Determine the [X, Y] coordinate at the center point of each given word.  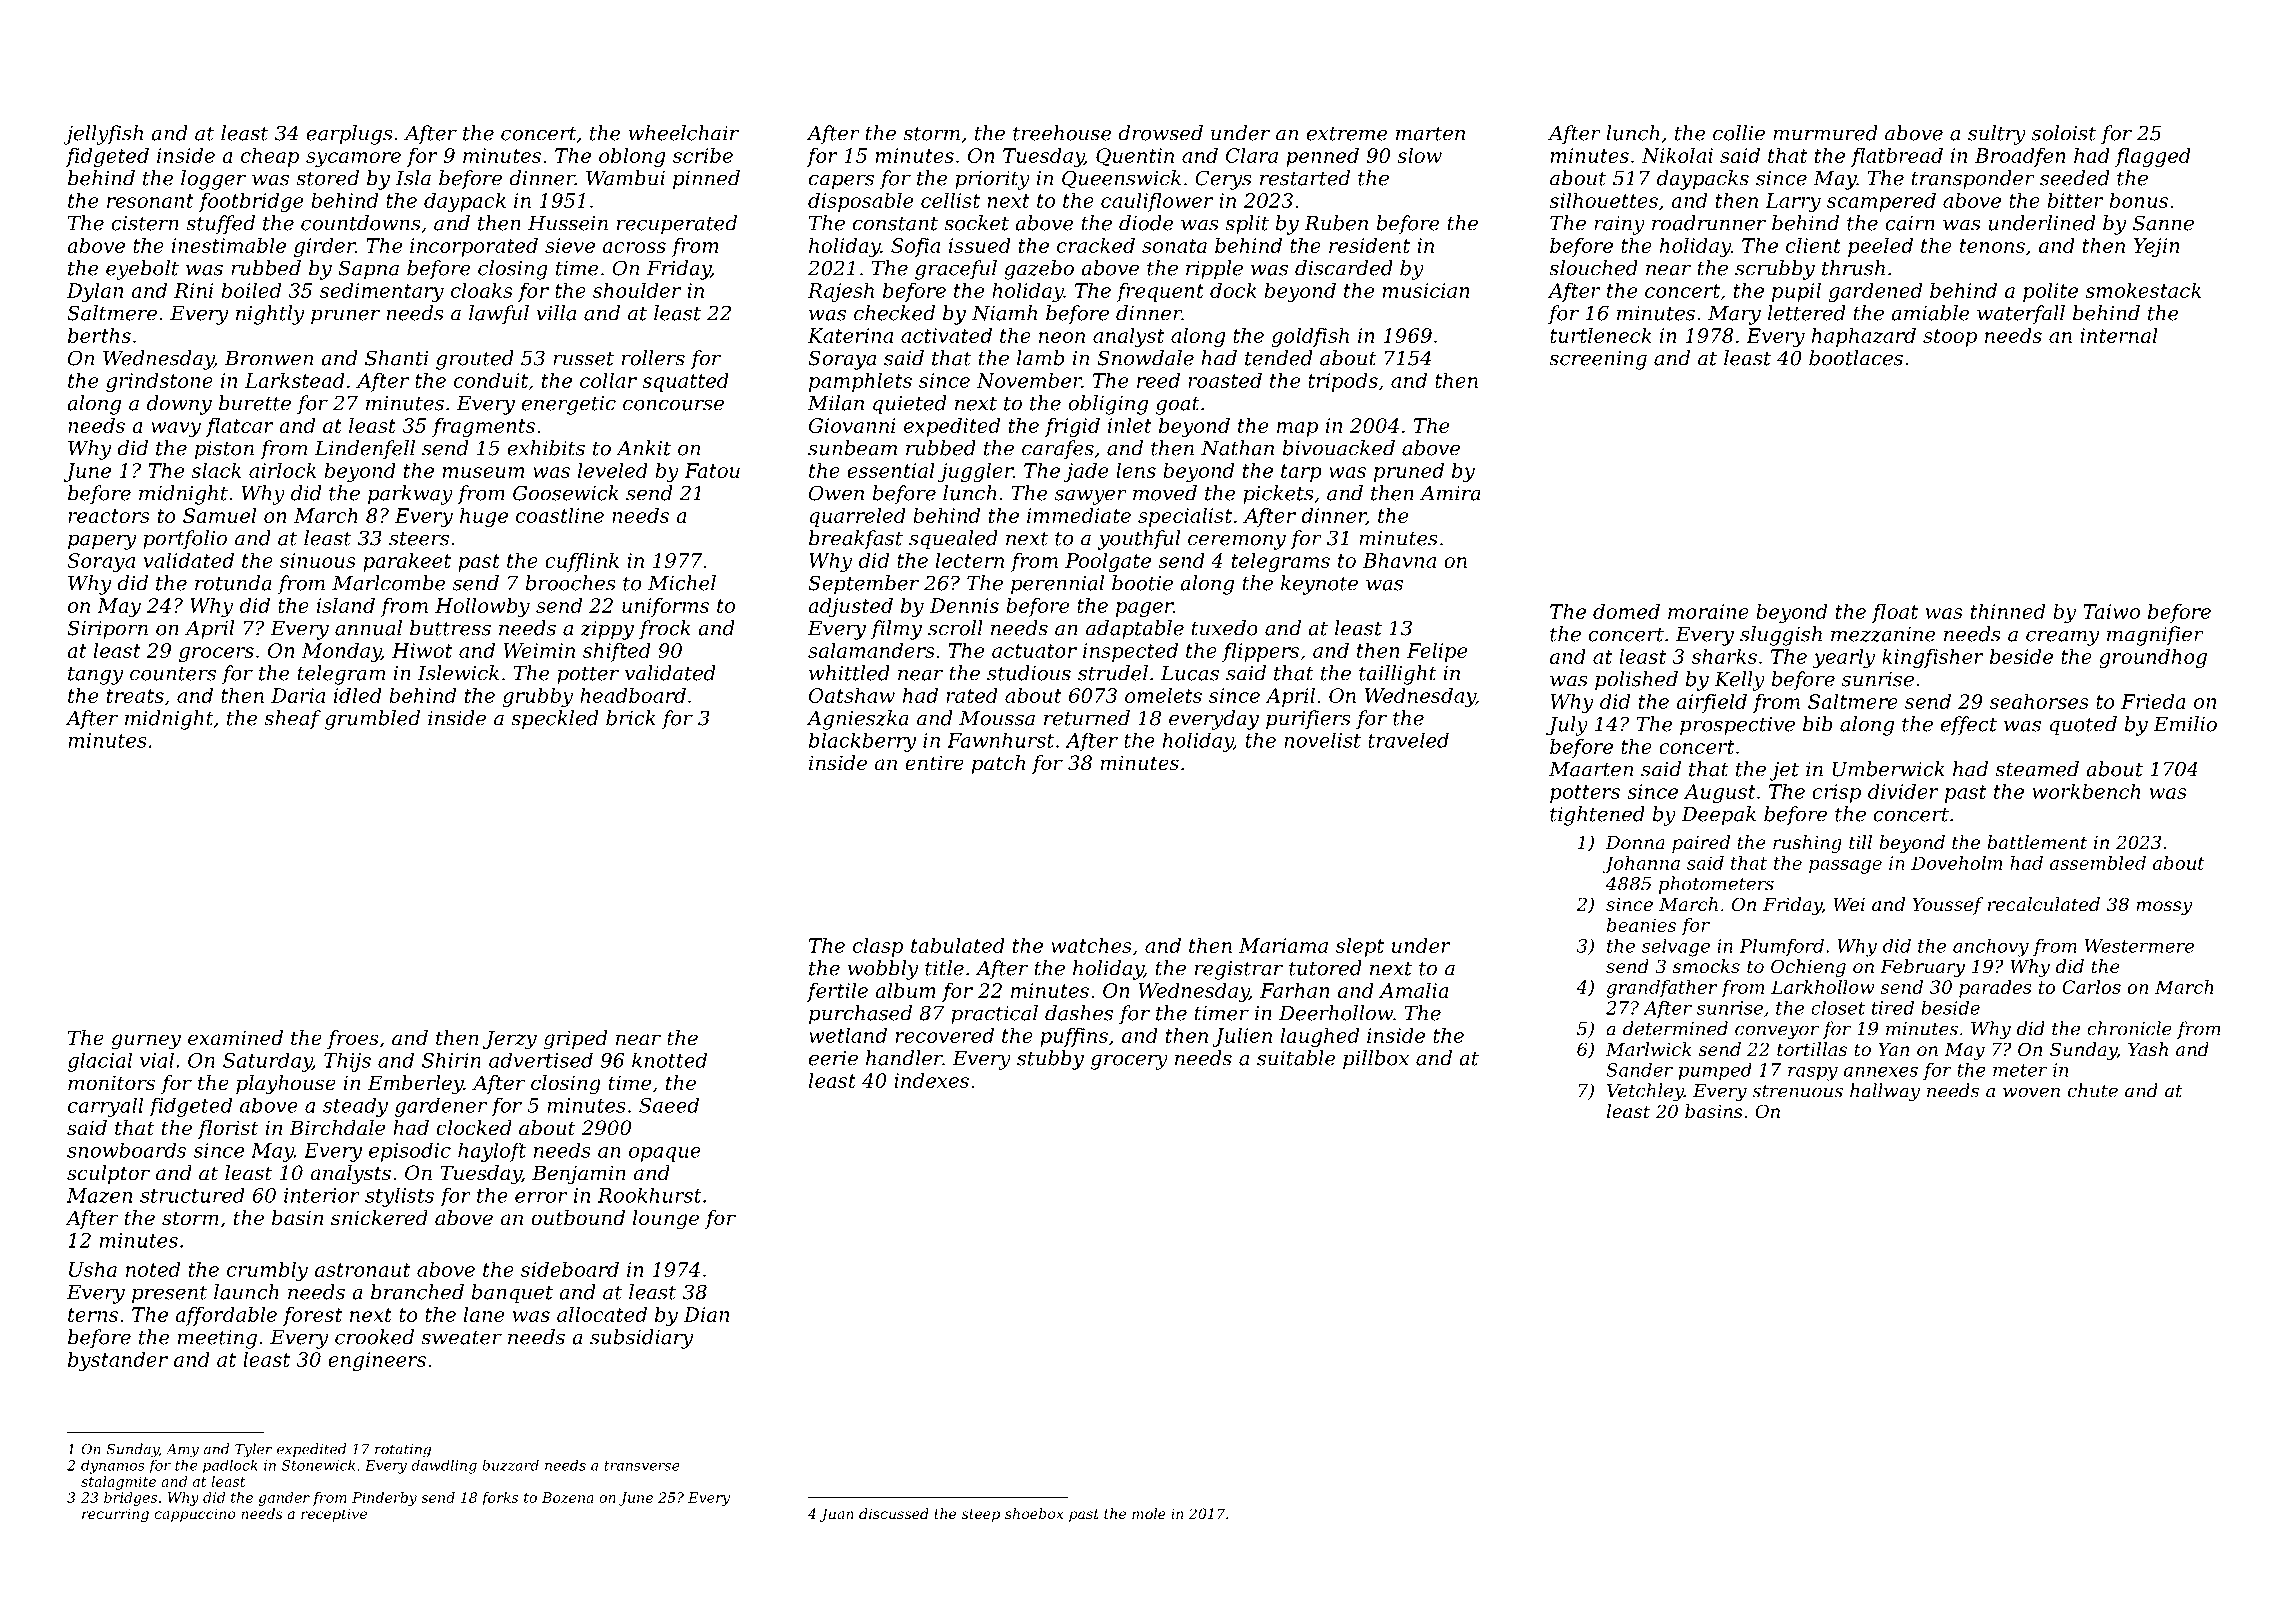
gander [284, 1499]
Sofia [915, 247]
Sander [1639, 1070]
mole [1149, 1513]
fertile [837, 992]
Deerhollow [1336, 1013]
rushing [1807, 844]
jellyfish [103, 135]
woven [2031, 1092]
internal [2119, 335]
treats [135, 696]
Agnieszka [857, 720]
